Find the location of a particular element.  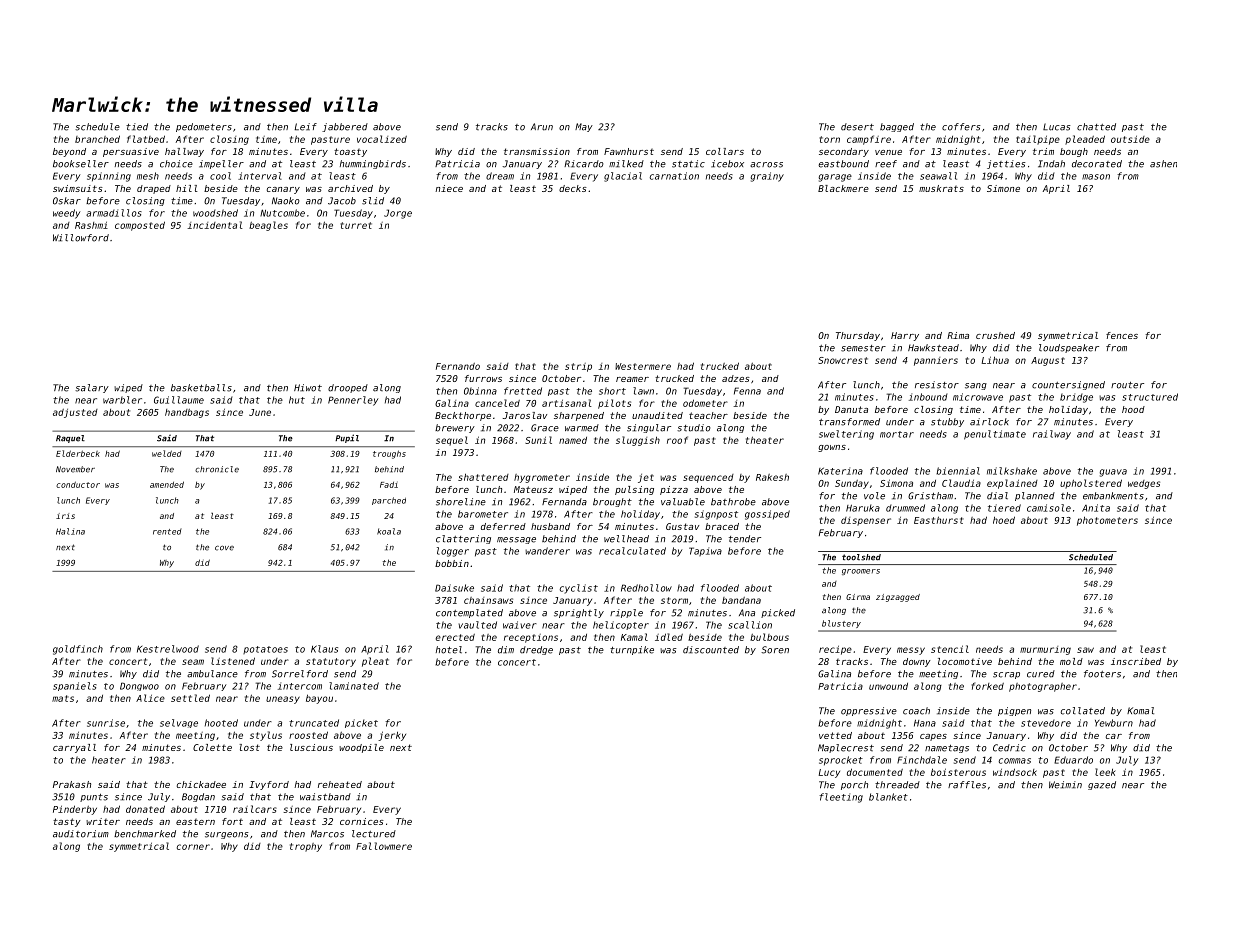

decks is located at coordinates (573, 188).
